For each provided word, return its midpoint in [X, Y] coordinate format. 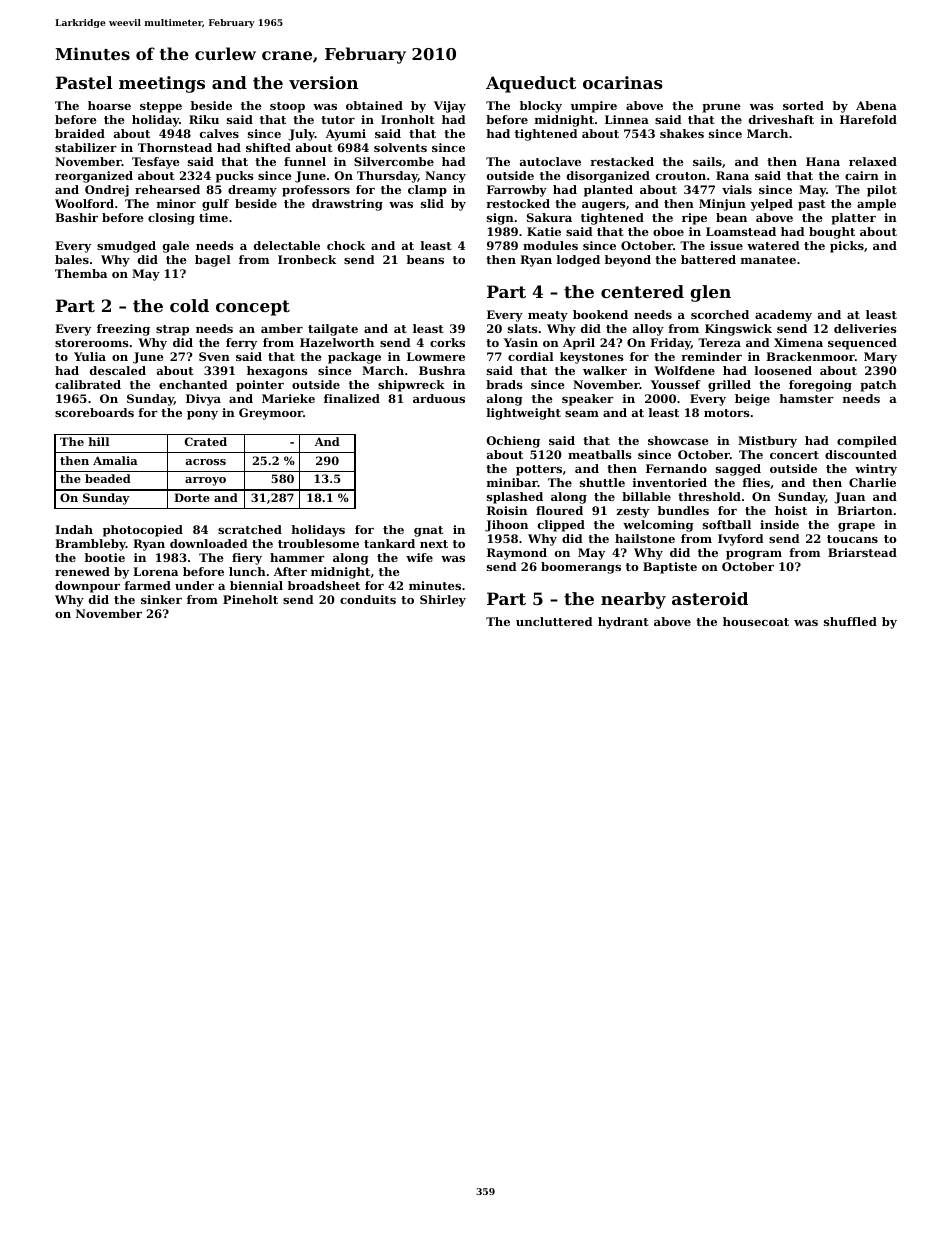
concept [253, 308]
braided [80, 133]
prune [721, 108]
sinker [161, 599]
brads [504, 384]
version [323, 82]
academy [783, 316]
